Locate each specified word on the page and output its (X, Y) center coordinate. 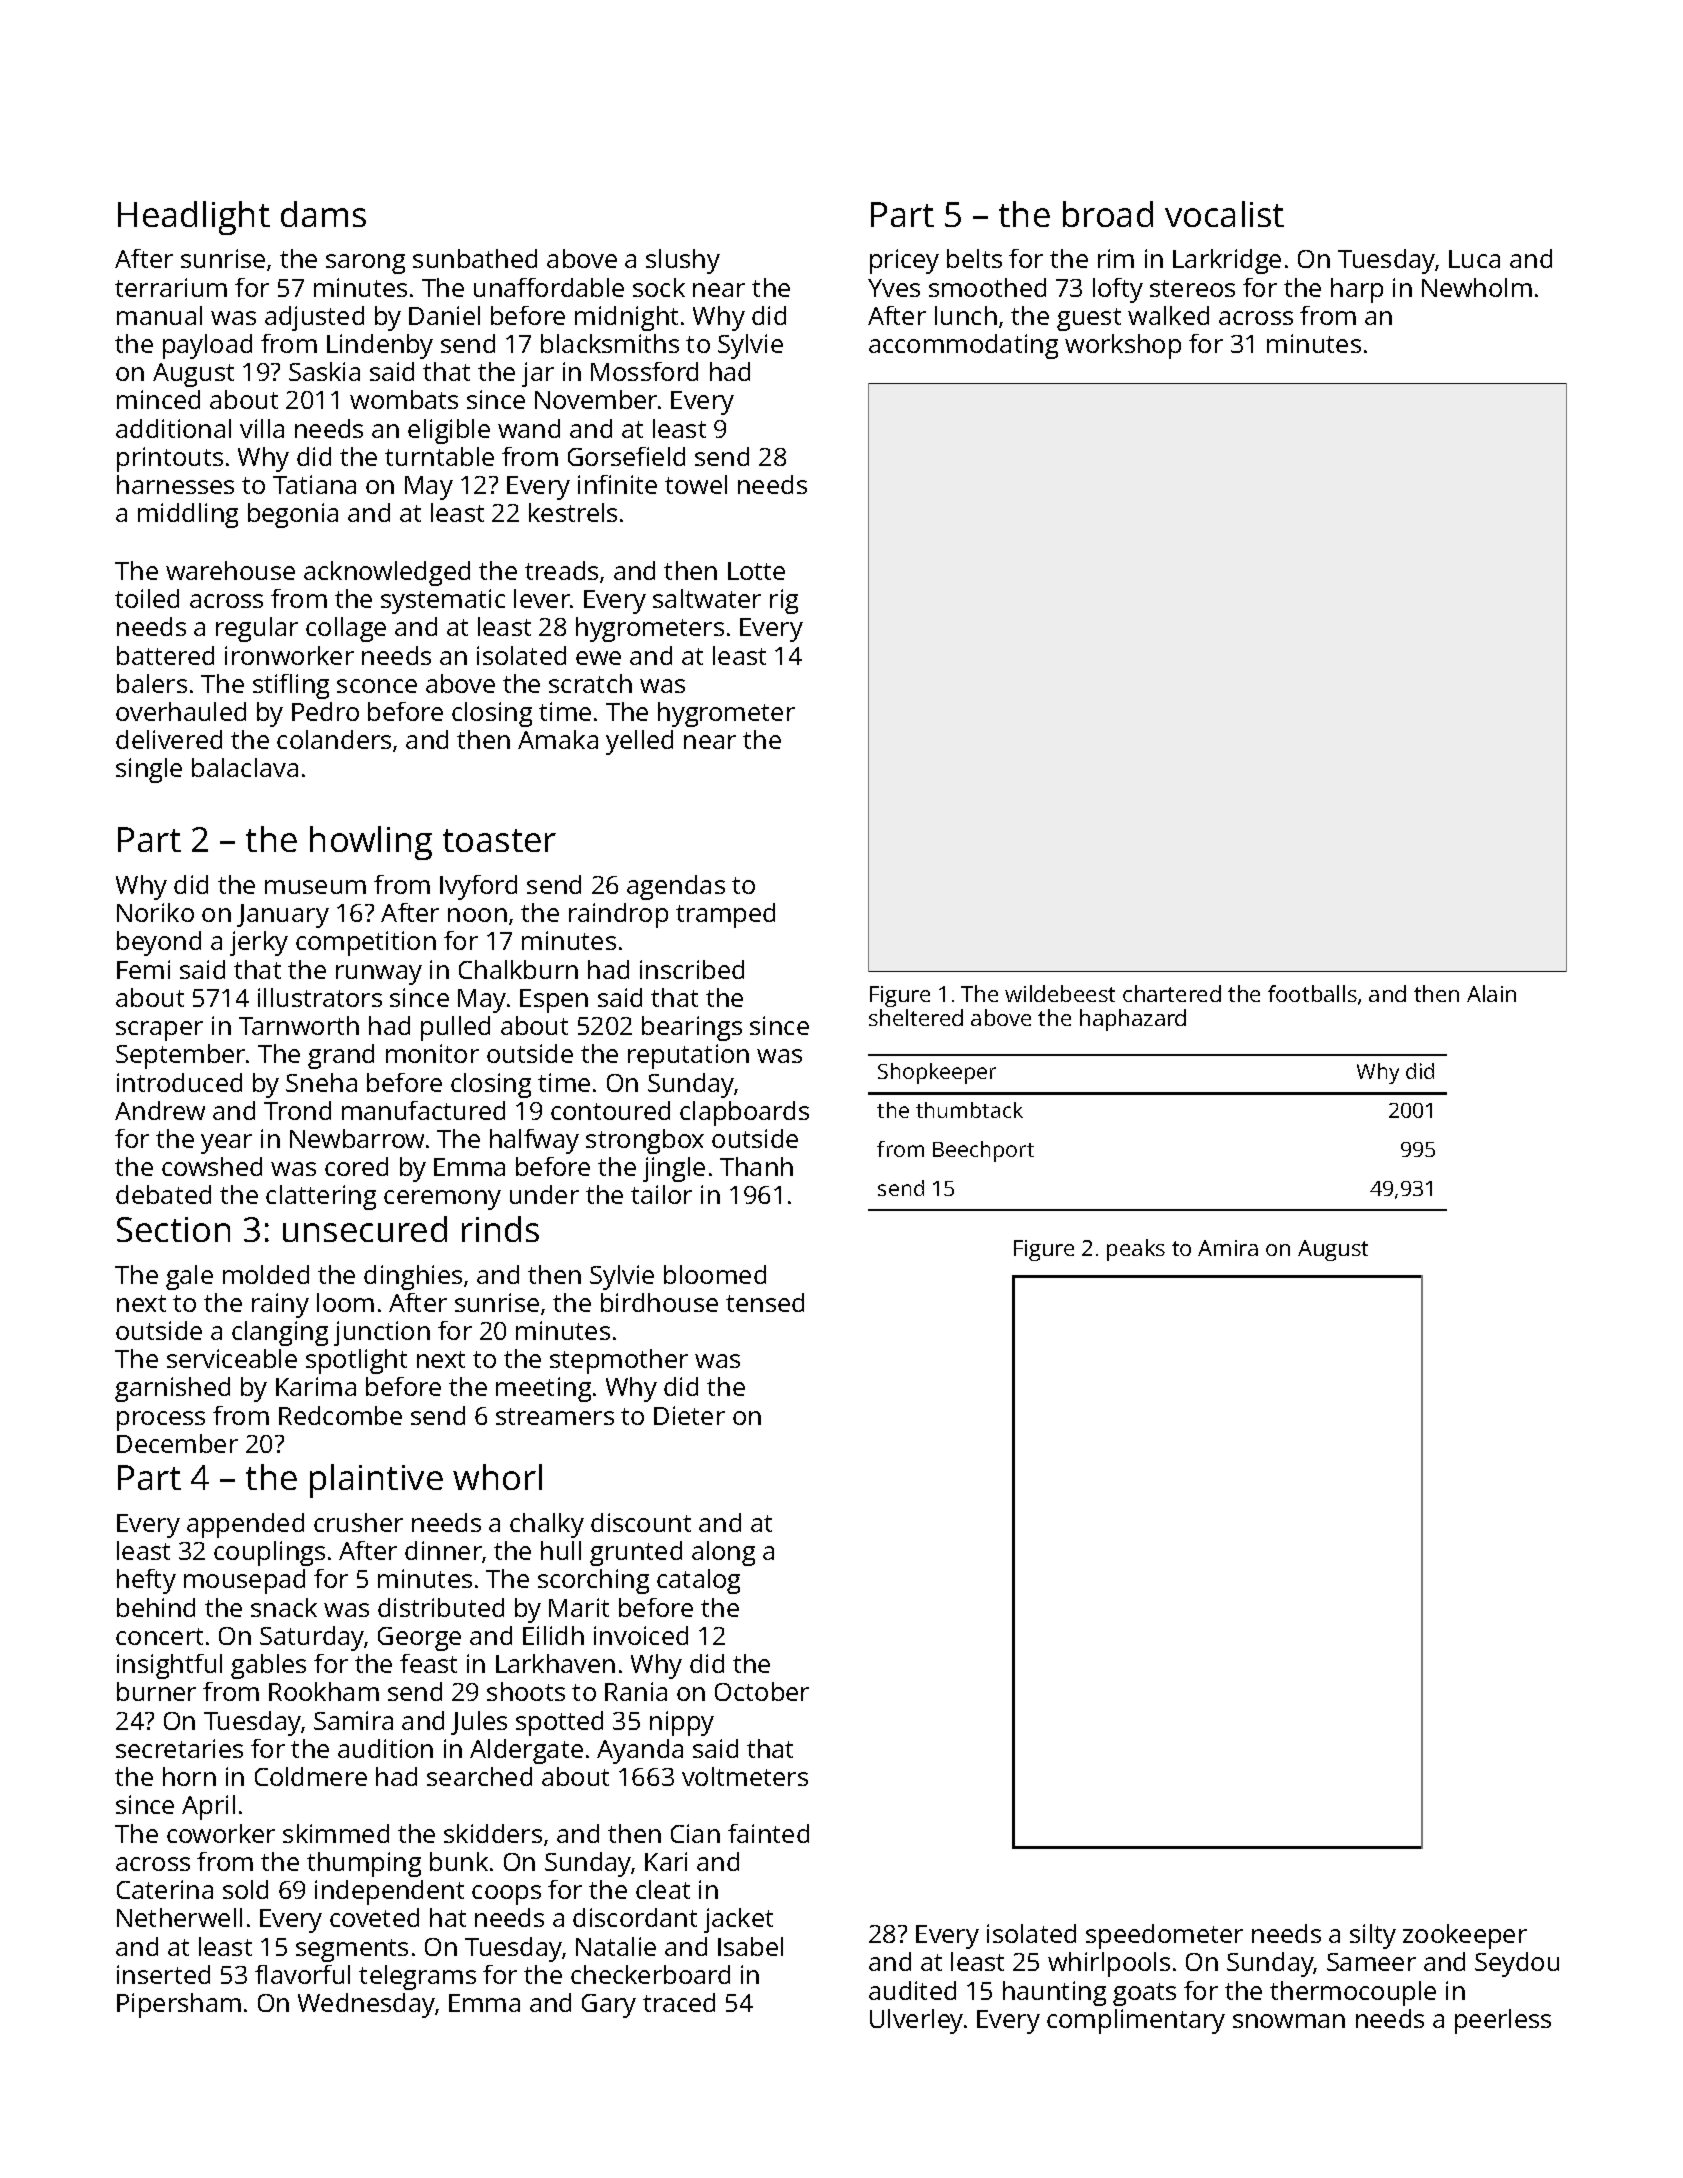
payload (207, 346)
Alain (1491, 993)
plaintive (376, 1481)
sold (245, 1889)
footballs (1312, 993)
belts (974, 258)
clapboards (744, 1113)
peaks (1136, 1250)
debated (163, 1194)
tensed (765, 1302)
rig (784, 601)
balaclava (245, 767)
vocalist (1224, 214)
